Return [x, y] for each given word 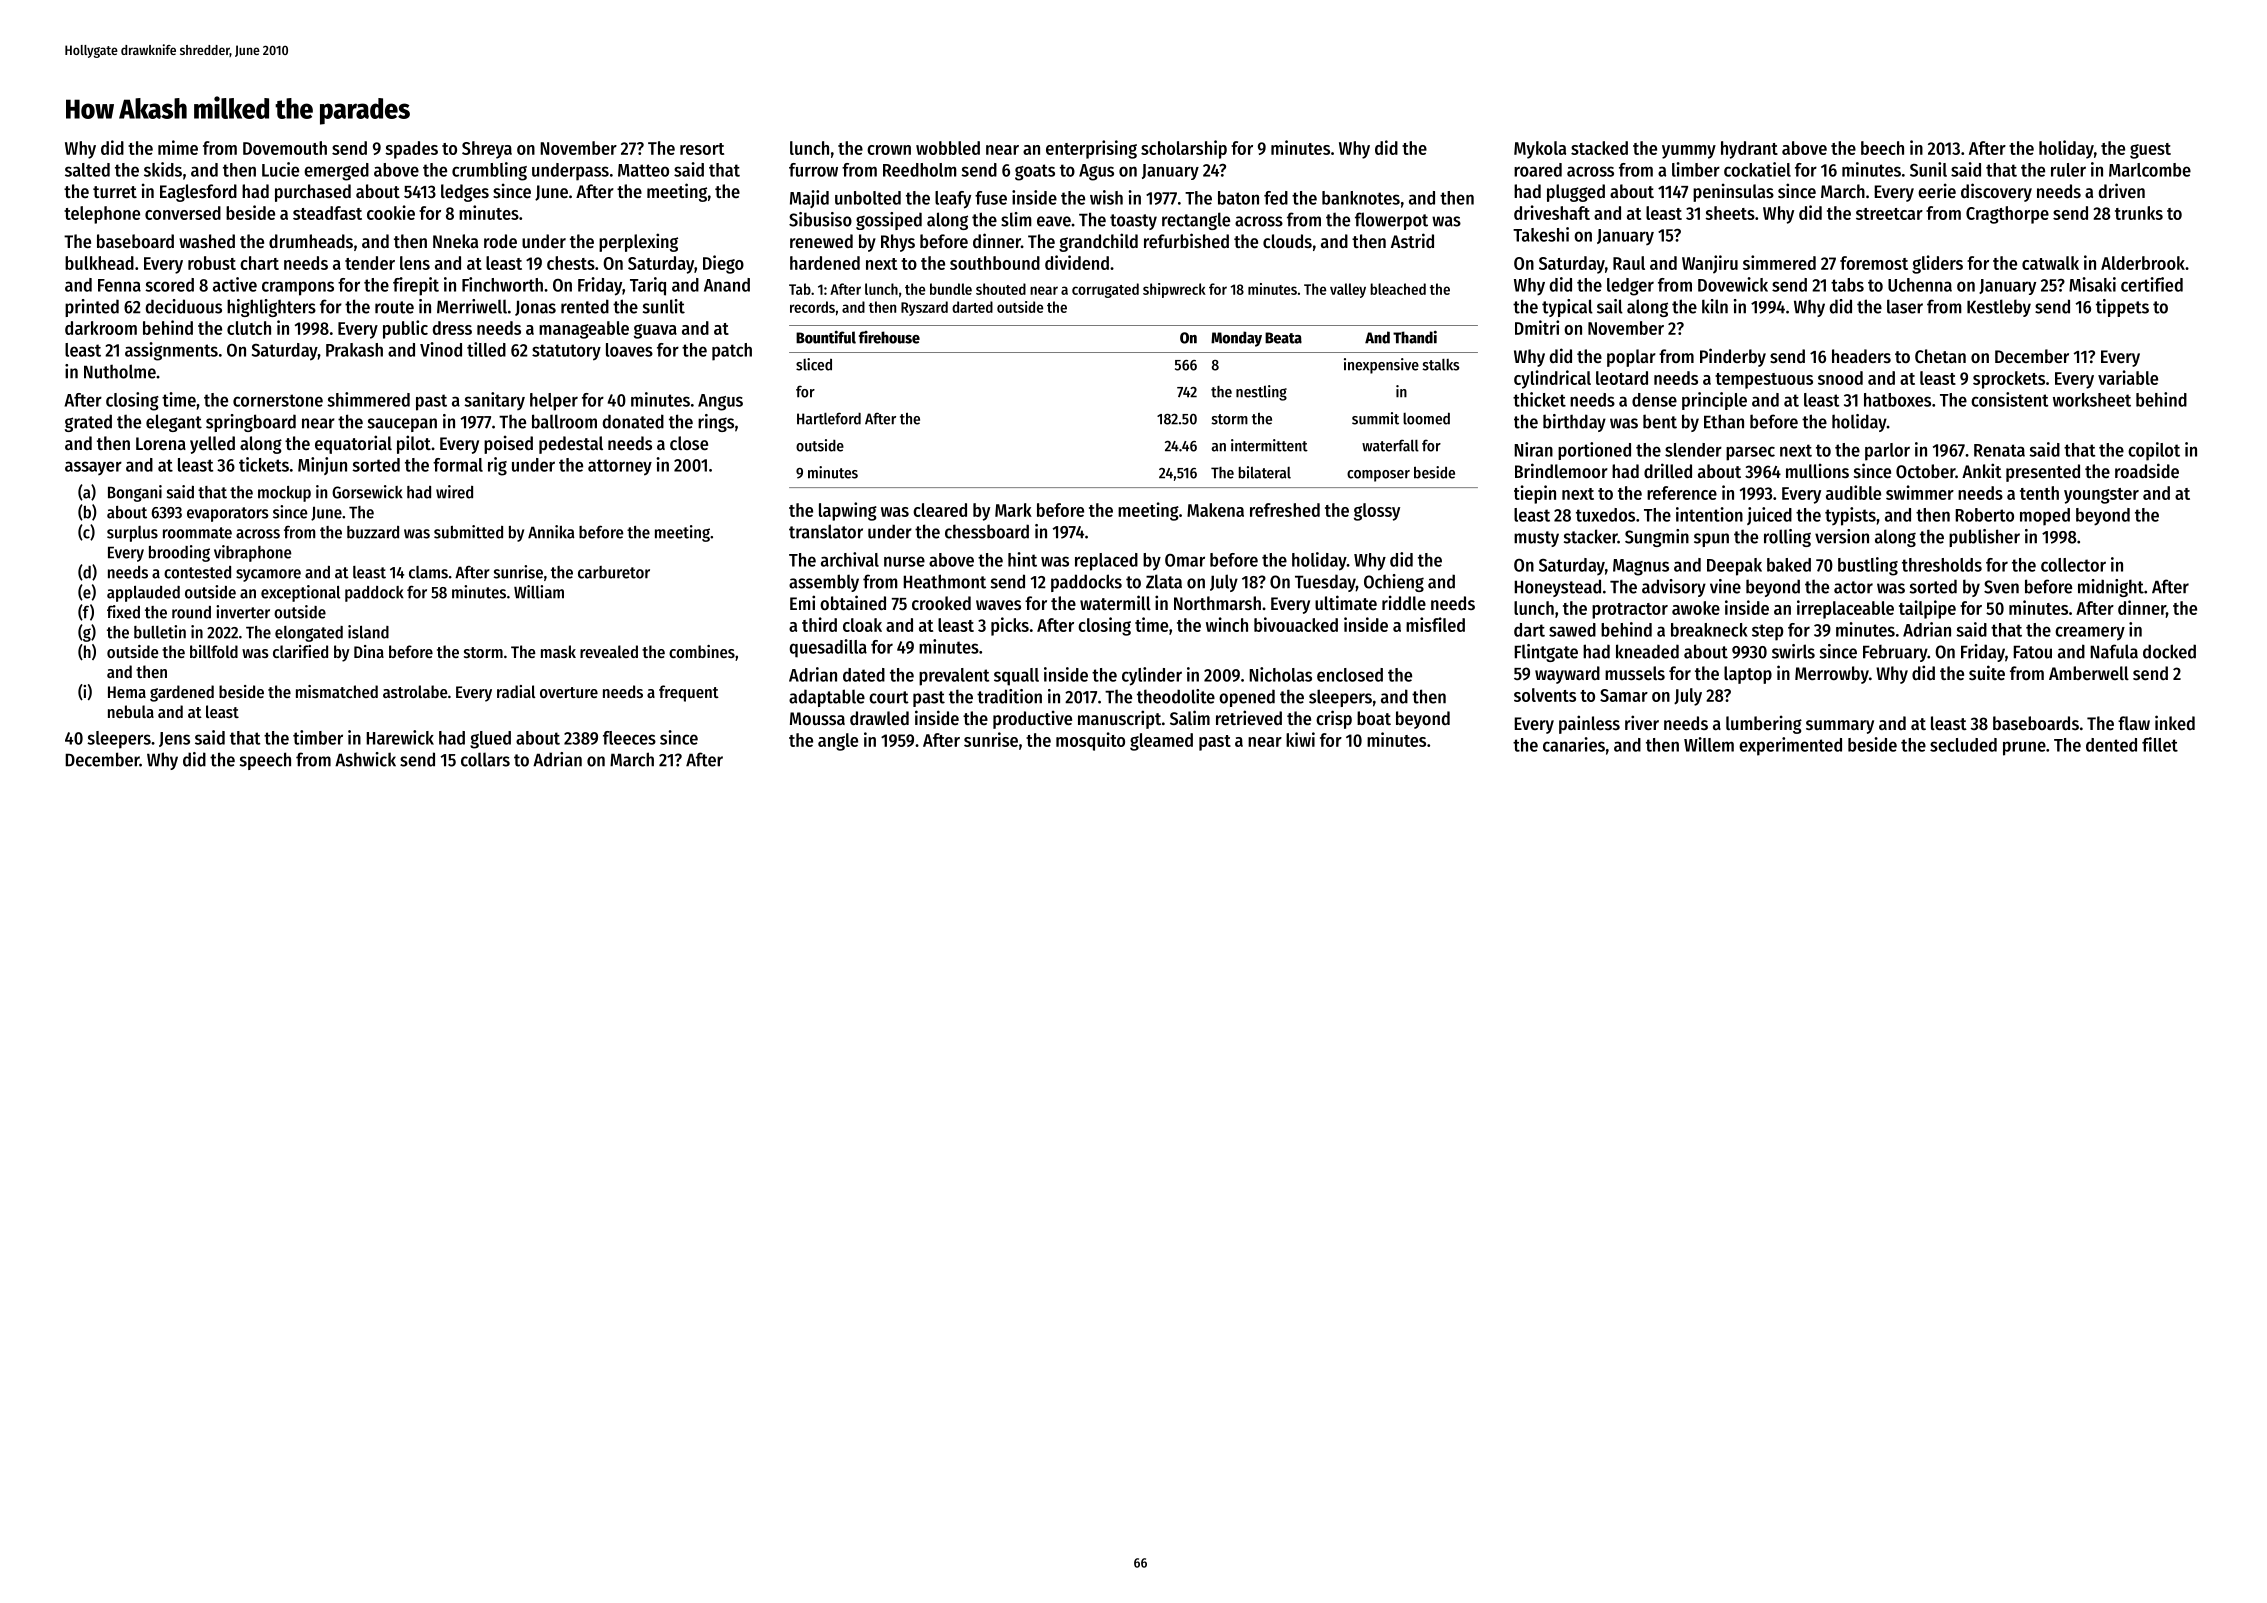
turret [115, 192]
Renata [1999, 450]
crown [889, 150]
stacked [1599, 148]
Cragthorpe [2007, 215]
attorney [620, 467]
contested [197, 572]
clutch [249, 328]
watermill [1115, 602]
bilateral [1265, 472]
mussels [1635, 673]
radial [516, 691]
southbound [995, 263]
